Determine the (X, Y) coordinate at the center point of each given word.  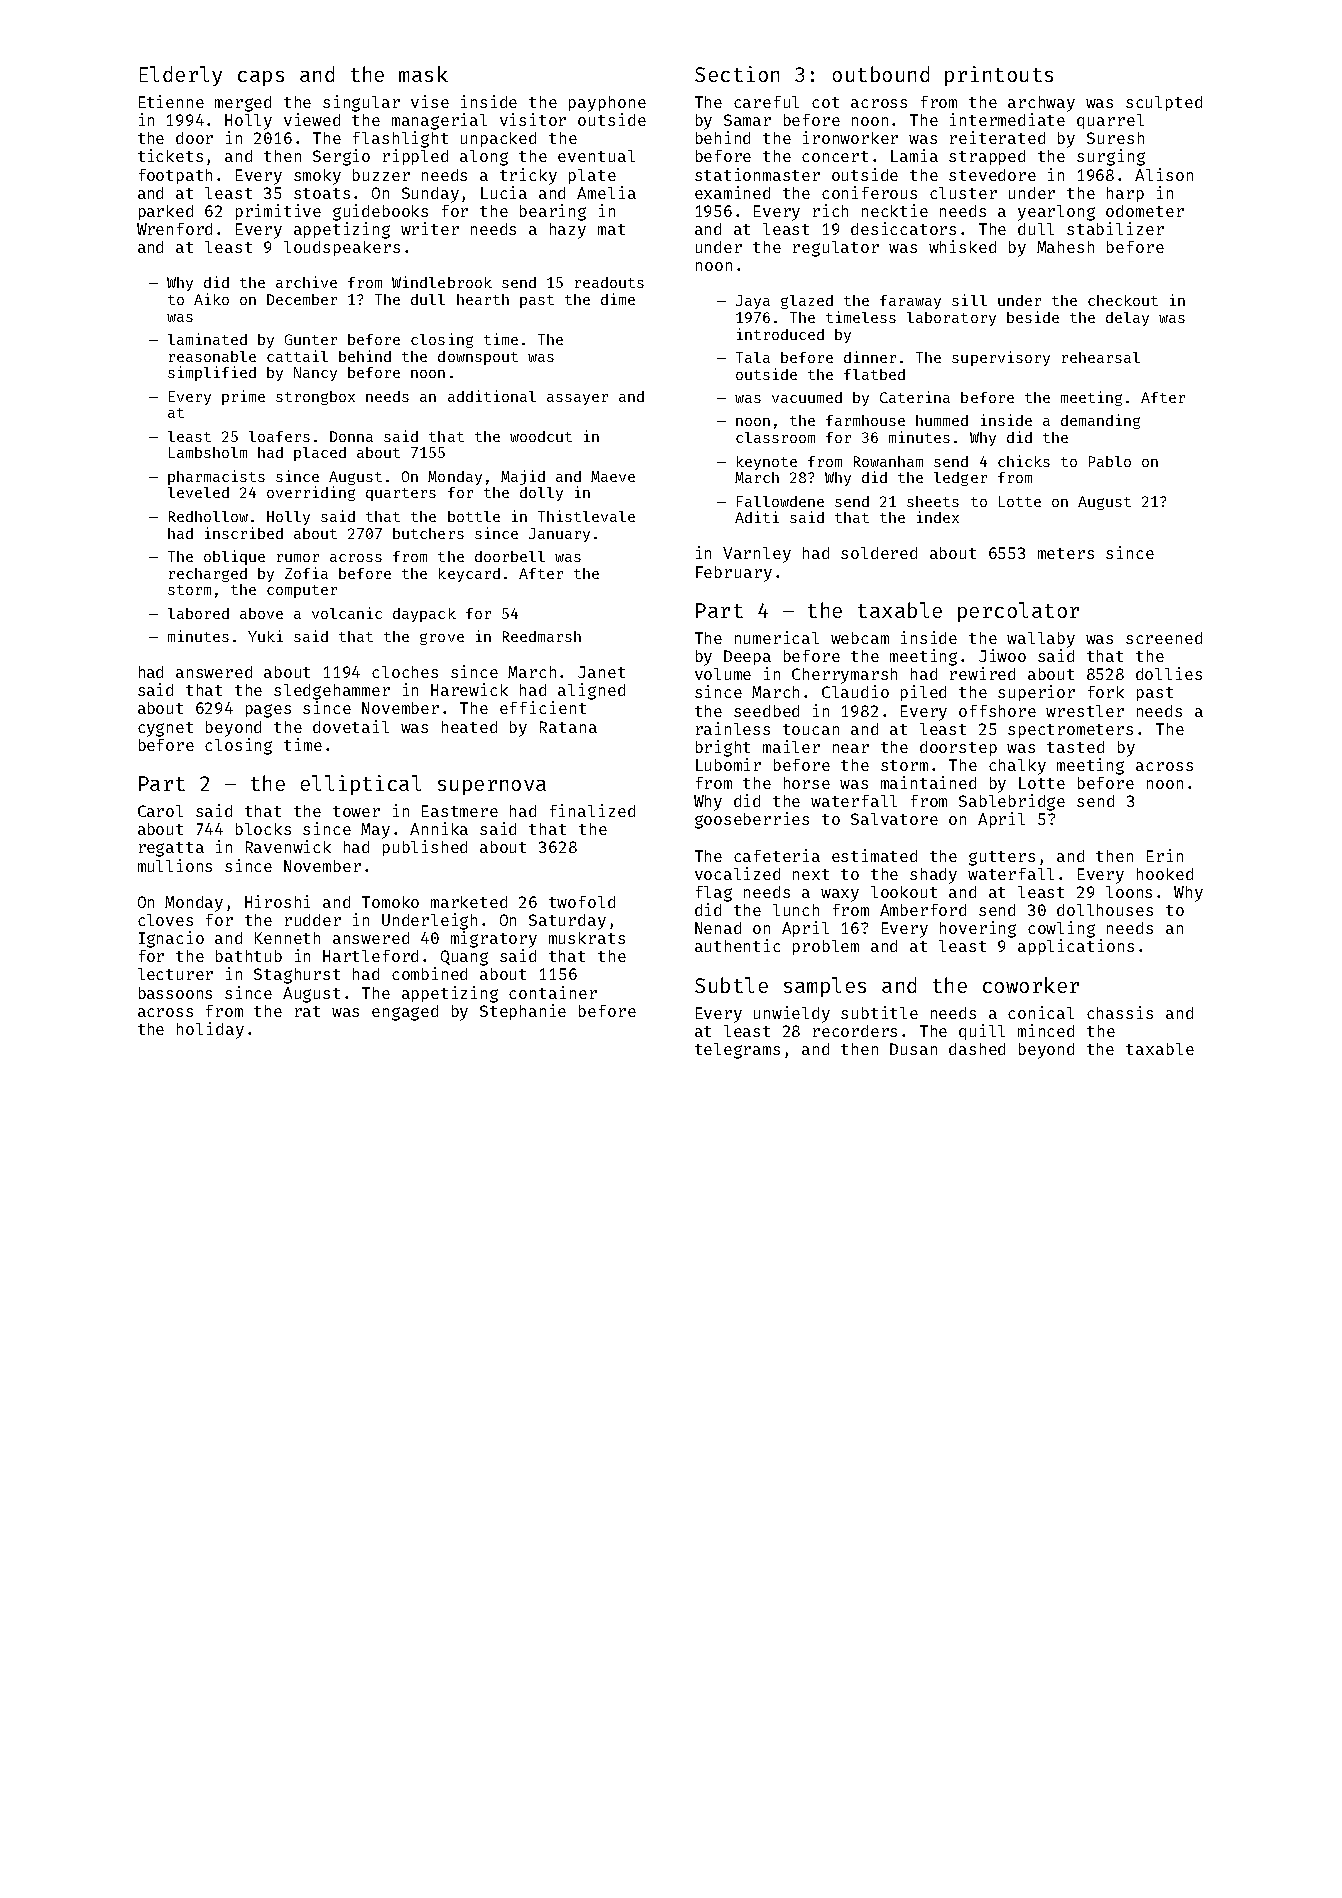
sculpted (1164, 103)
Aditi (757, 517)
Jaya (753, 302)
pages (268, 711)
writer (430, 228)
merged (243, 104)
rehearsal (1101, 357)
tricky (528, 176)
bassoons (175, 993)
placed (320, 454)
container (553, 992)
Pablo (1110, 461)
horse (807, 783)
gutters (1002, 858)
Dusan (913, 1049)
